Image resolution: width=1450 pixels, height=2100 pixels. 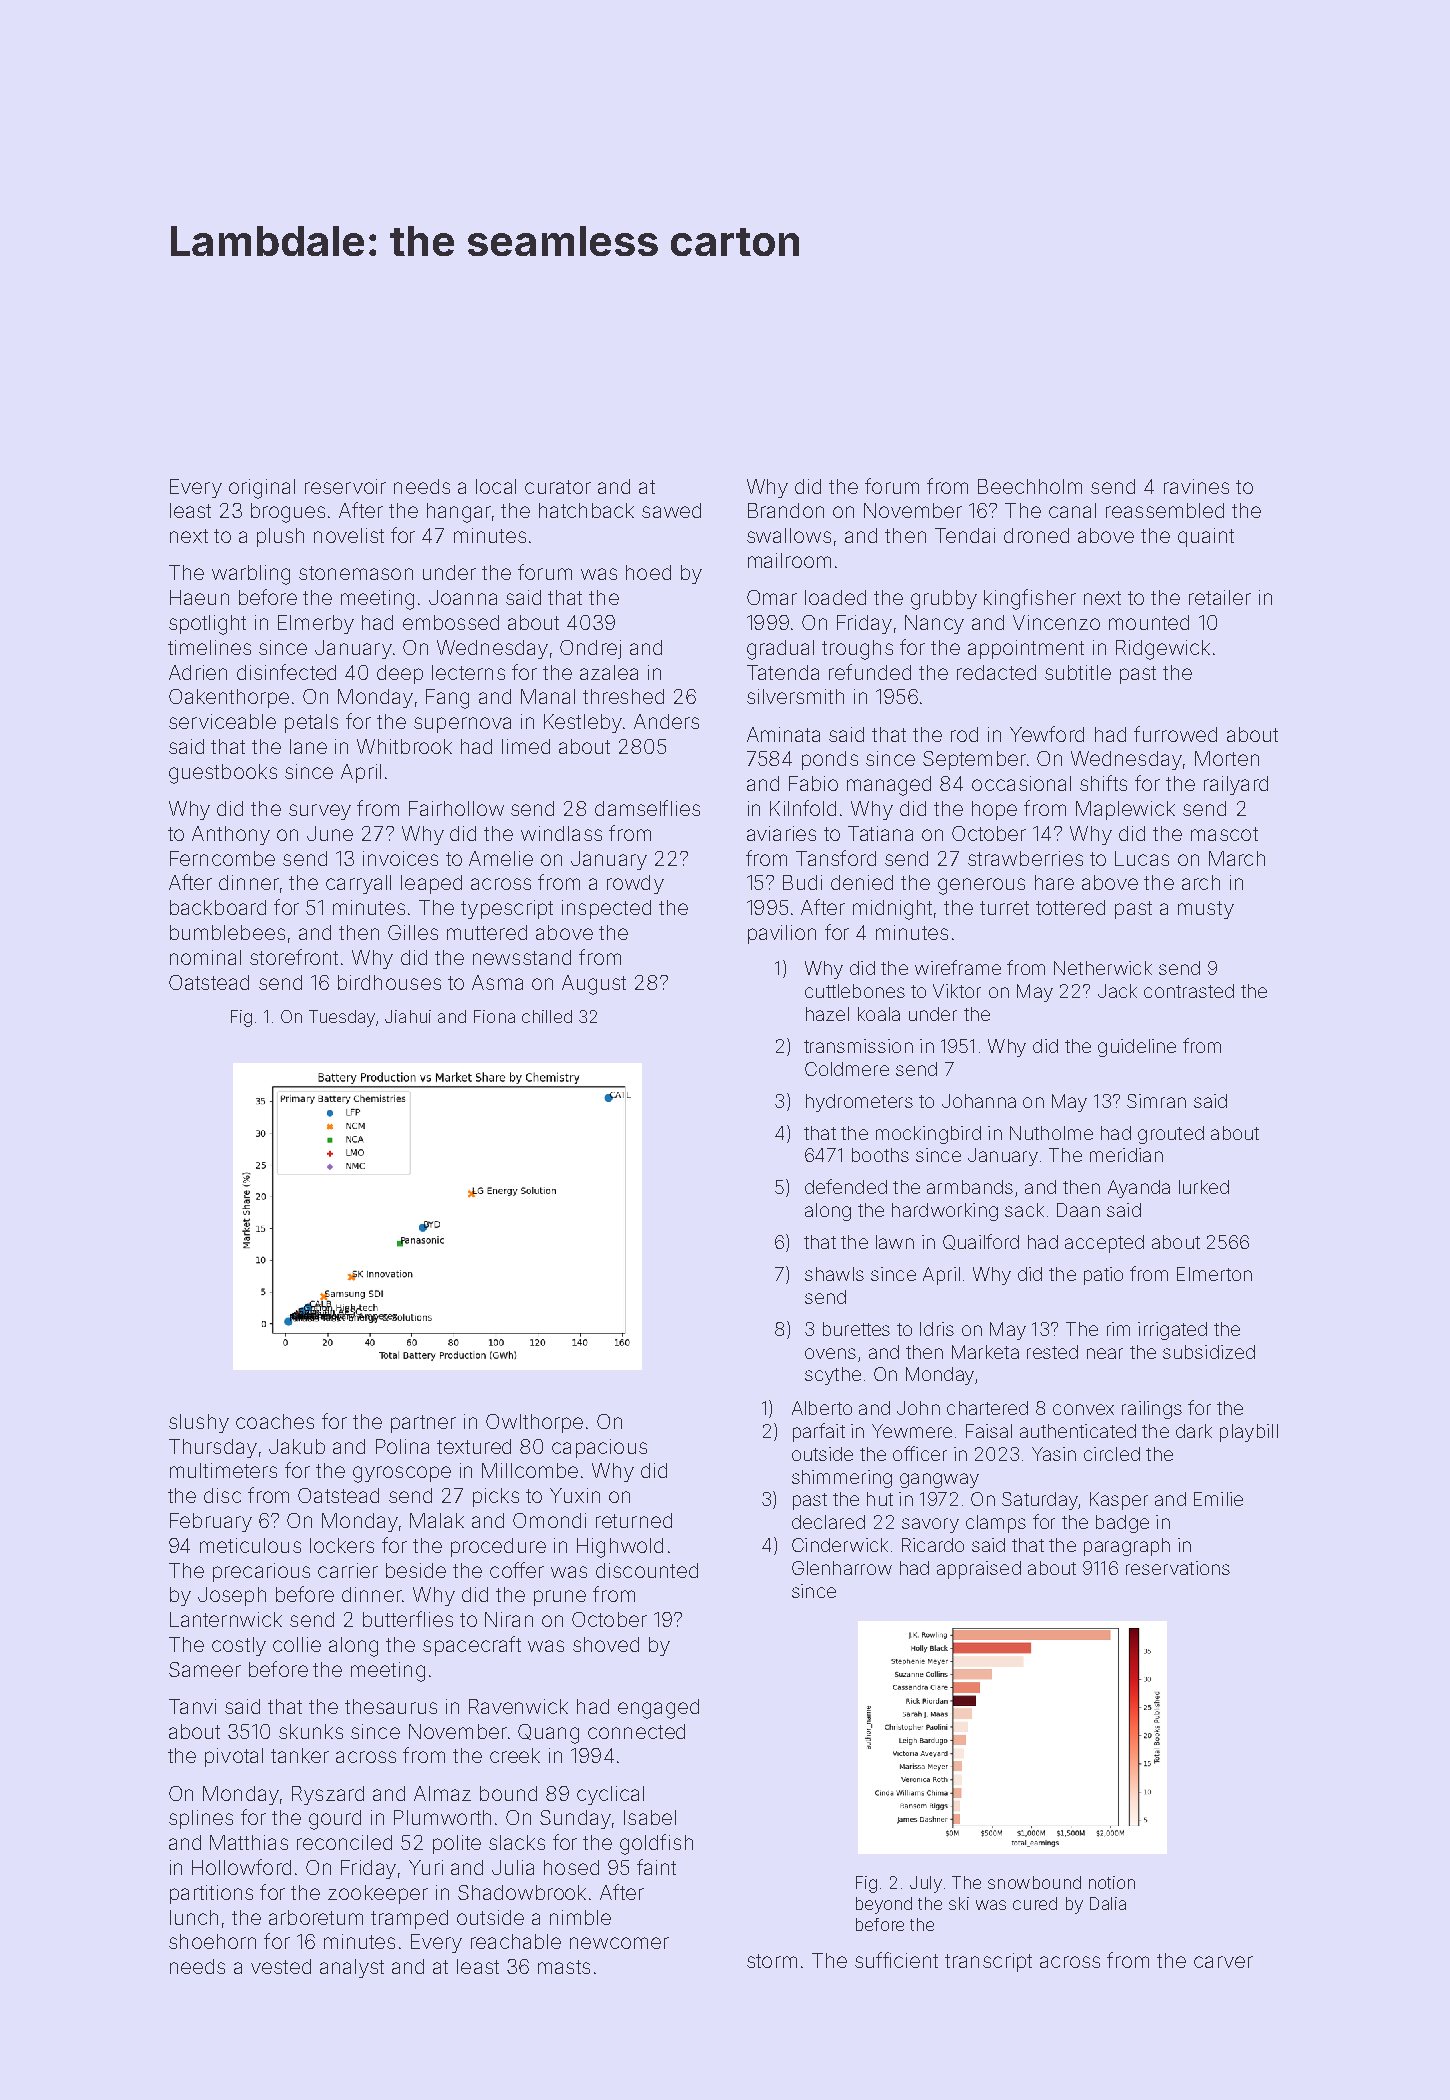 I want to click on Fairhollow, so click(x=456, y=808).
